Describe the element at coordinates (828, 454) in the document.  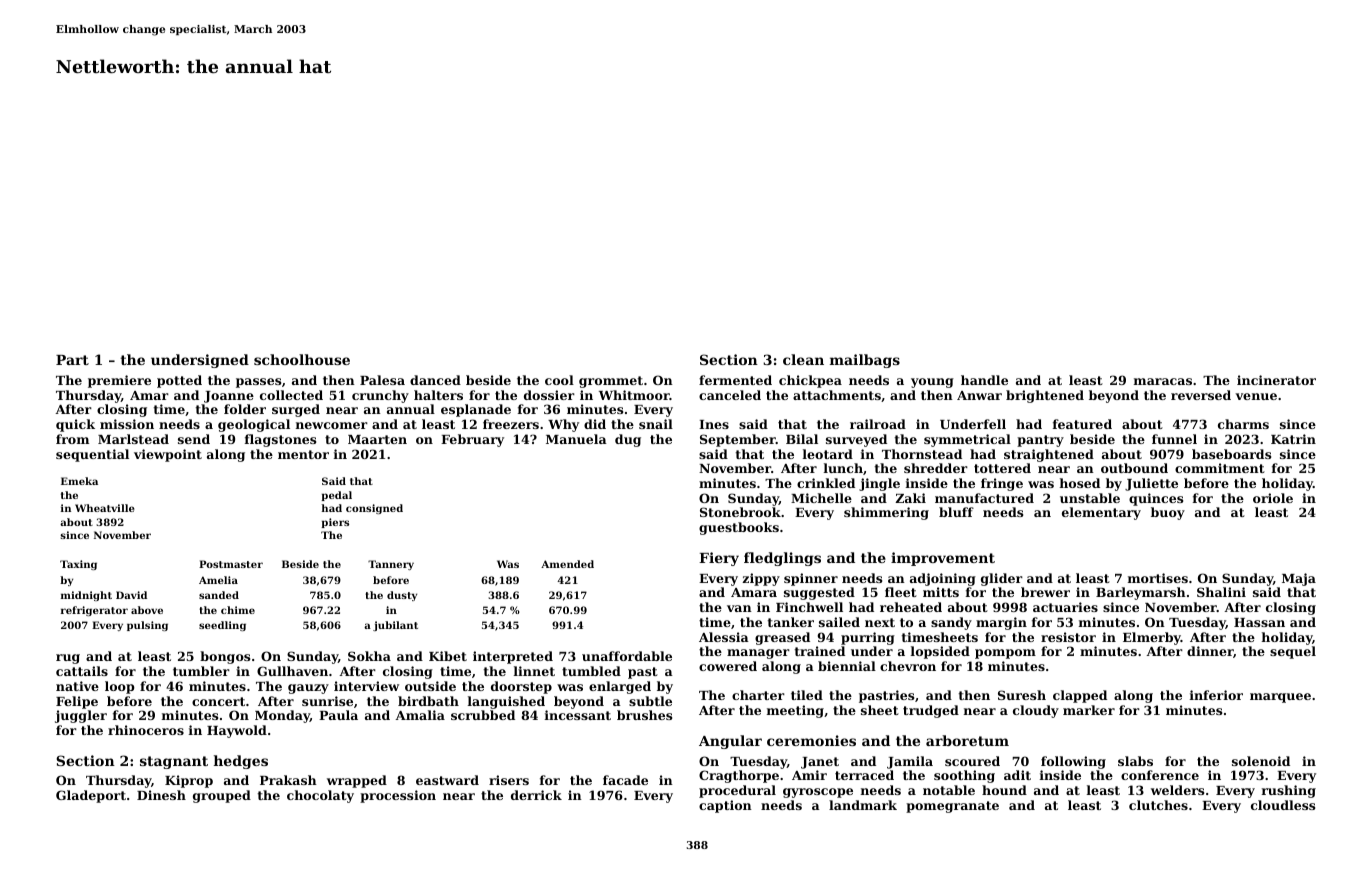
I see `leotard` at that location.
